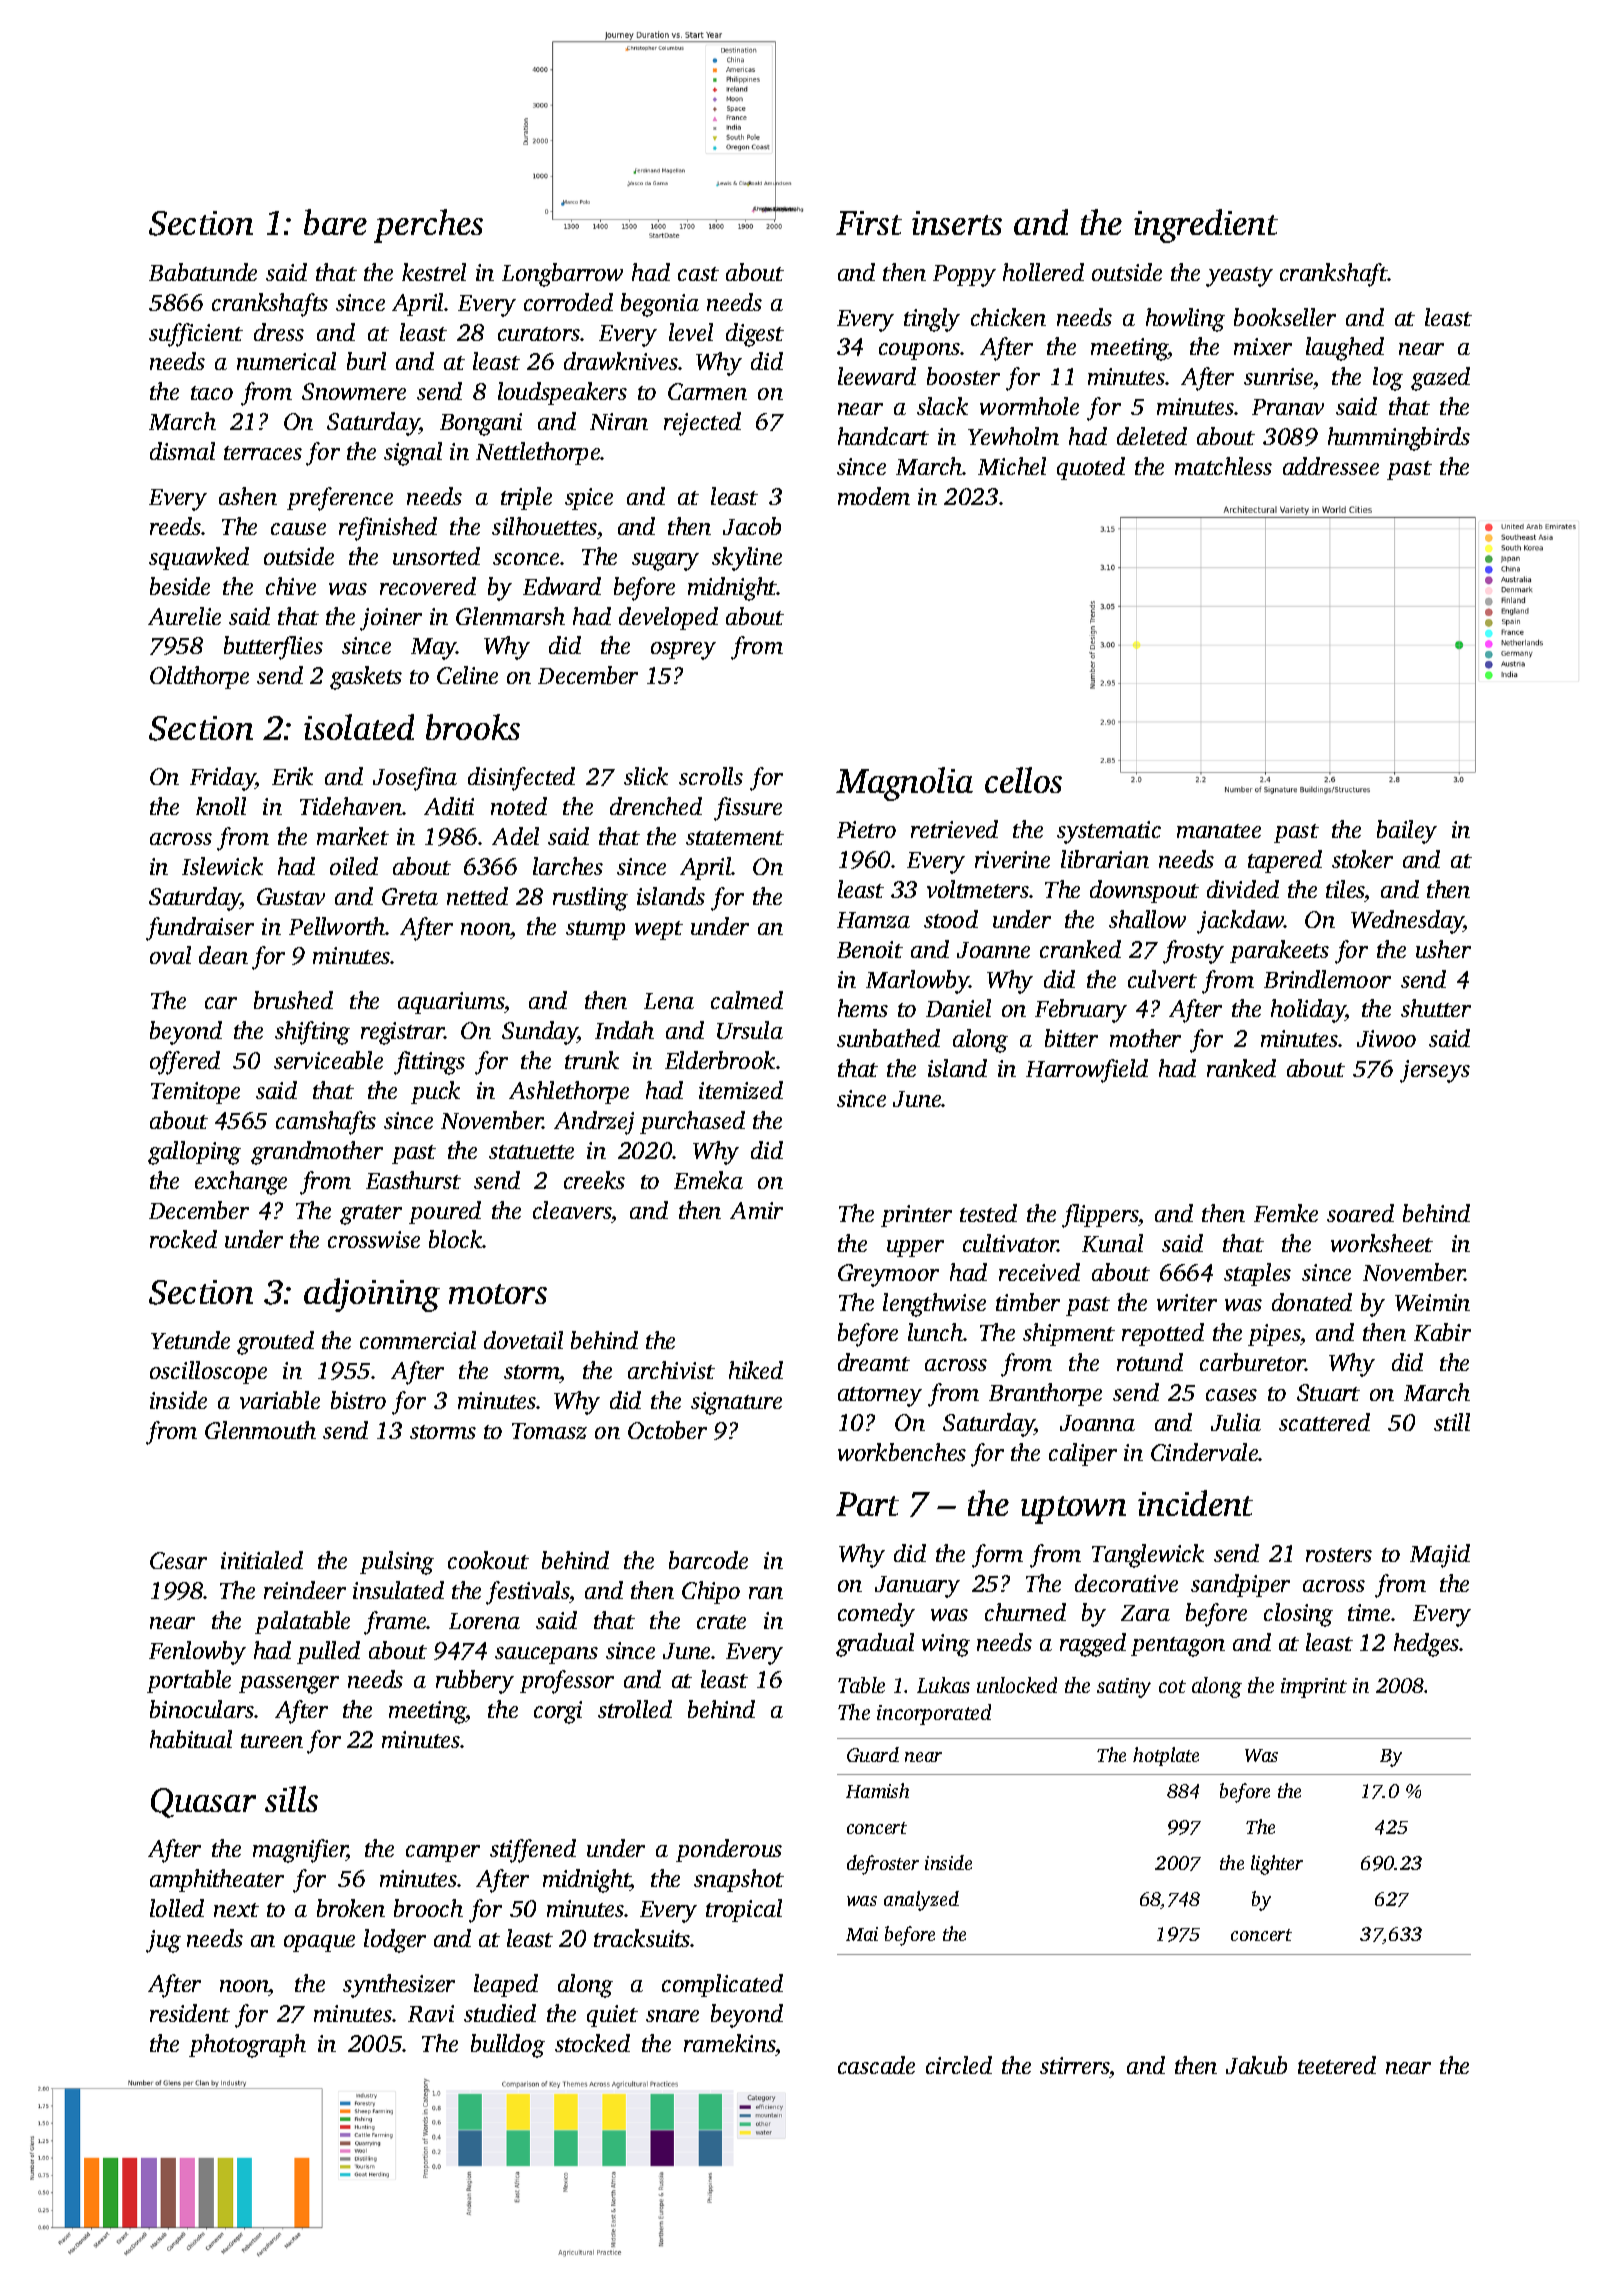 The height and width of the screenshot is (2292, 1620). I want to click on bulldog, so click(508, 2046).
